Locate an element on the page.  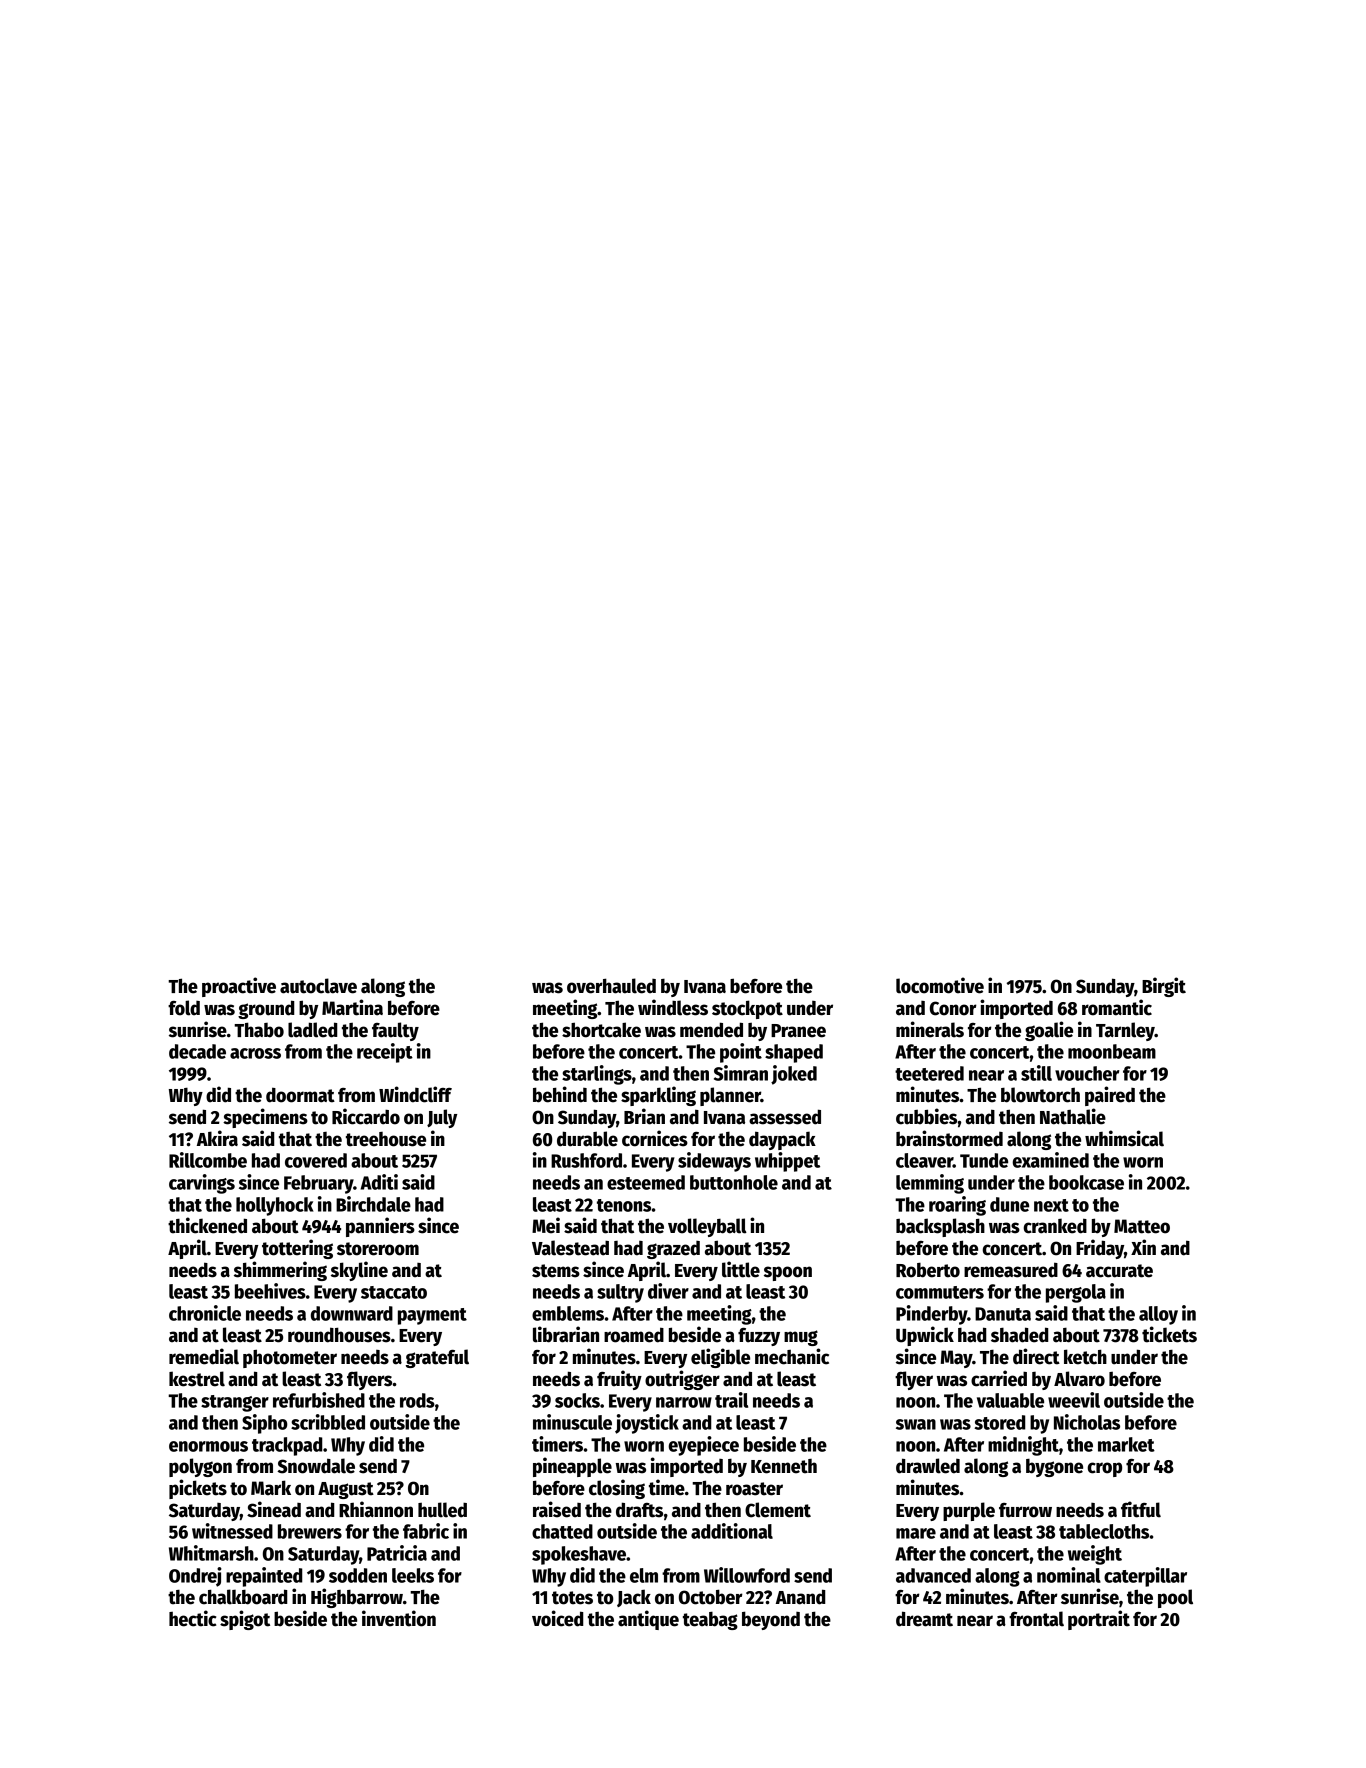
remedial is located at coordinates (204, 1356).
